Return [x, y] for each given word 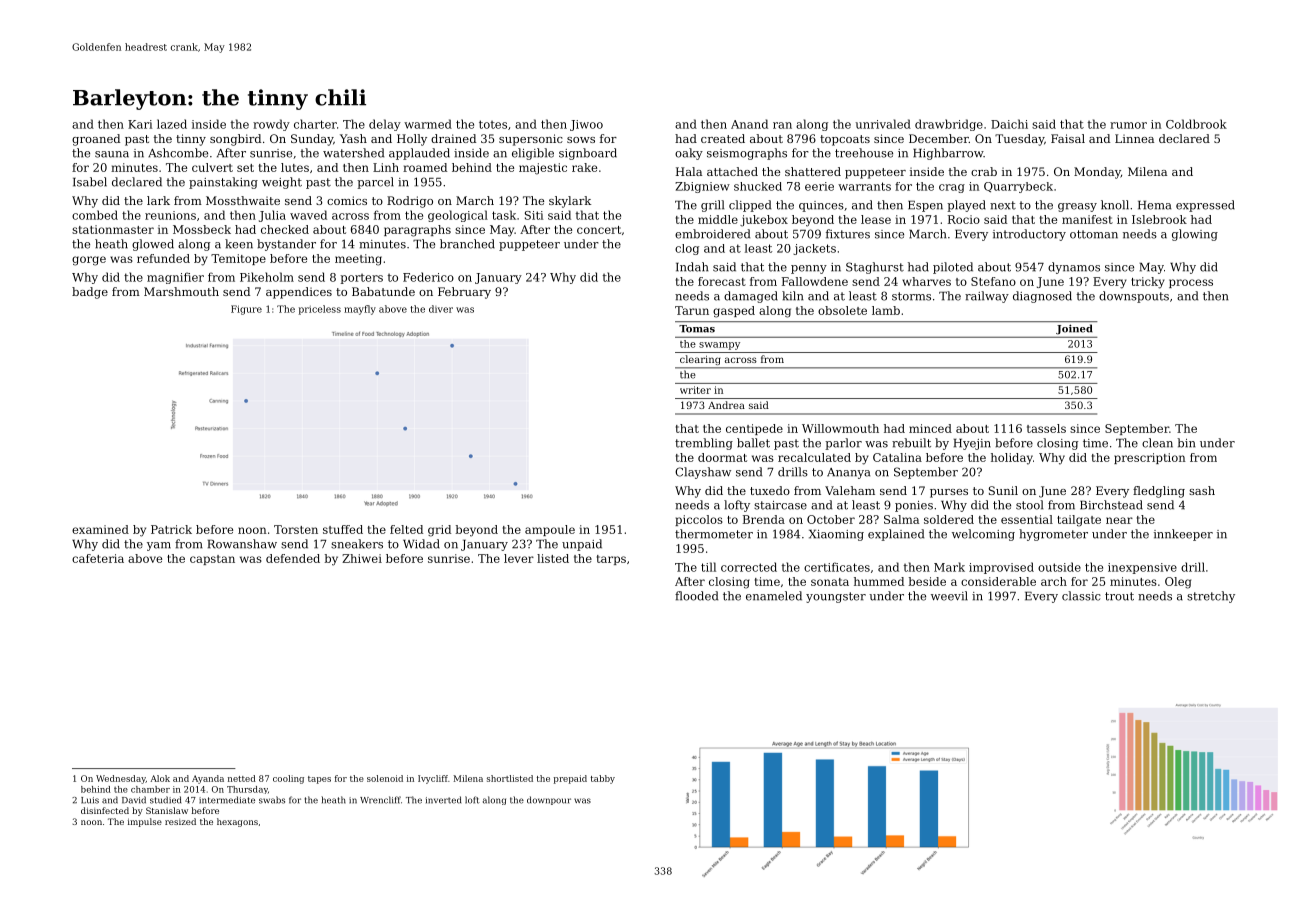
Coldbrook [1196, 124]
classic [1081, 596]
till [708, 567]
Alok [160, 778]
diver [441, 309]
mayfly [360, 310]
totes [493, 124]
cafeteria [98, 558]
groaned [96, 140]
